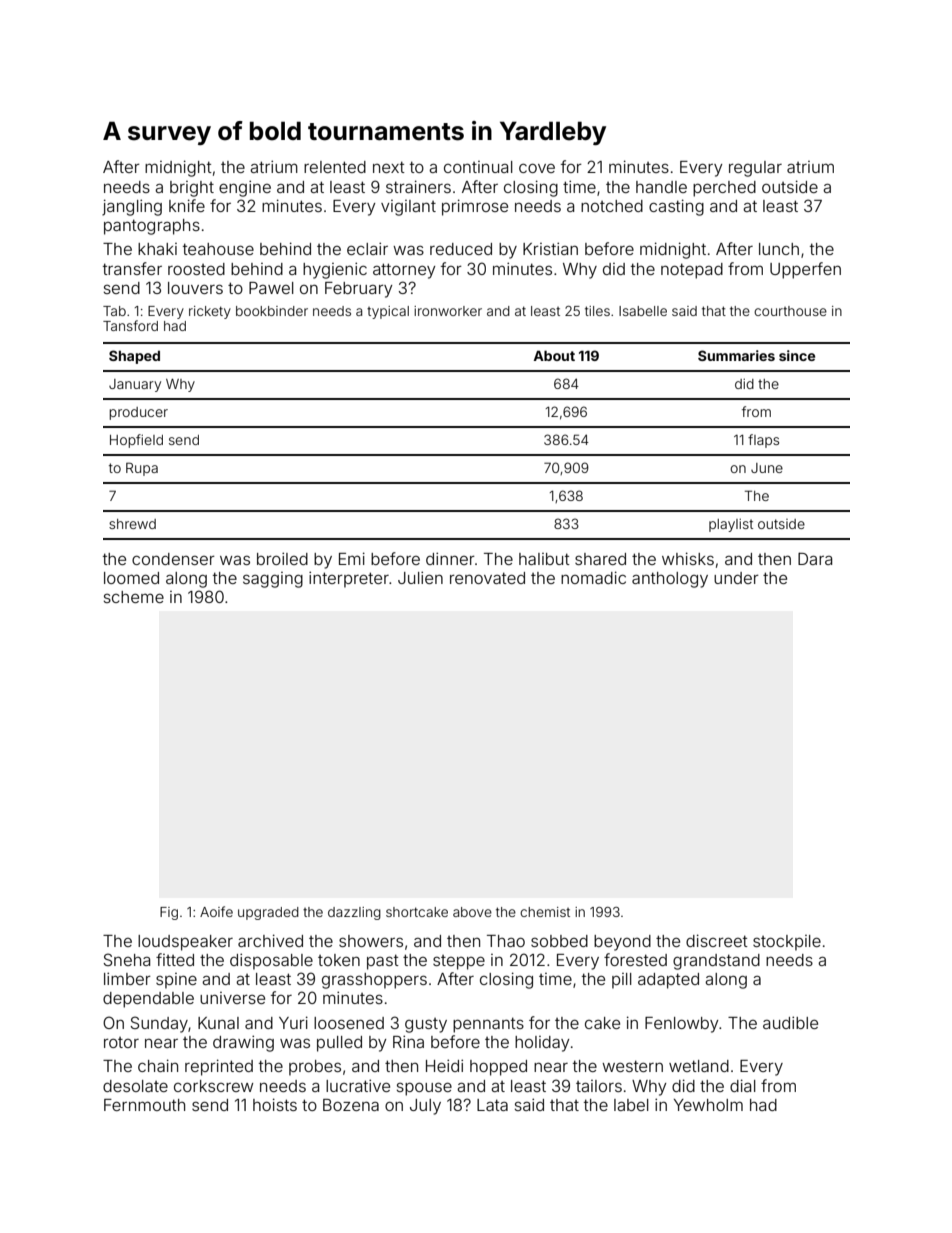 This document has height=1233, width=952. I want to click on Julien, so click(420, 577).
